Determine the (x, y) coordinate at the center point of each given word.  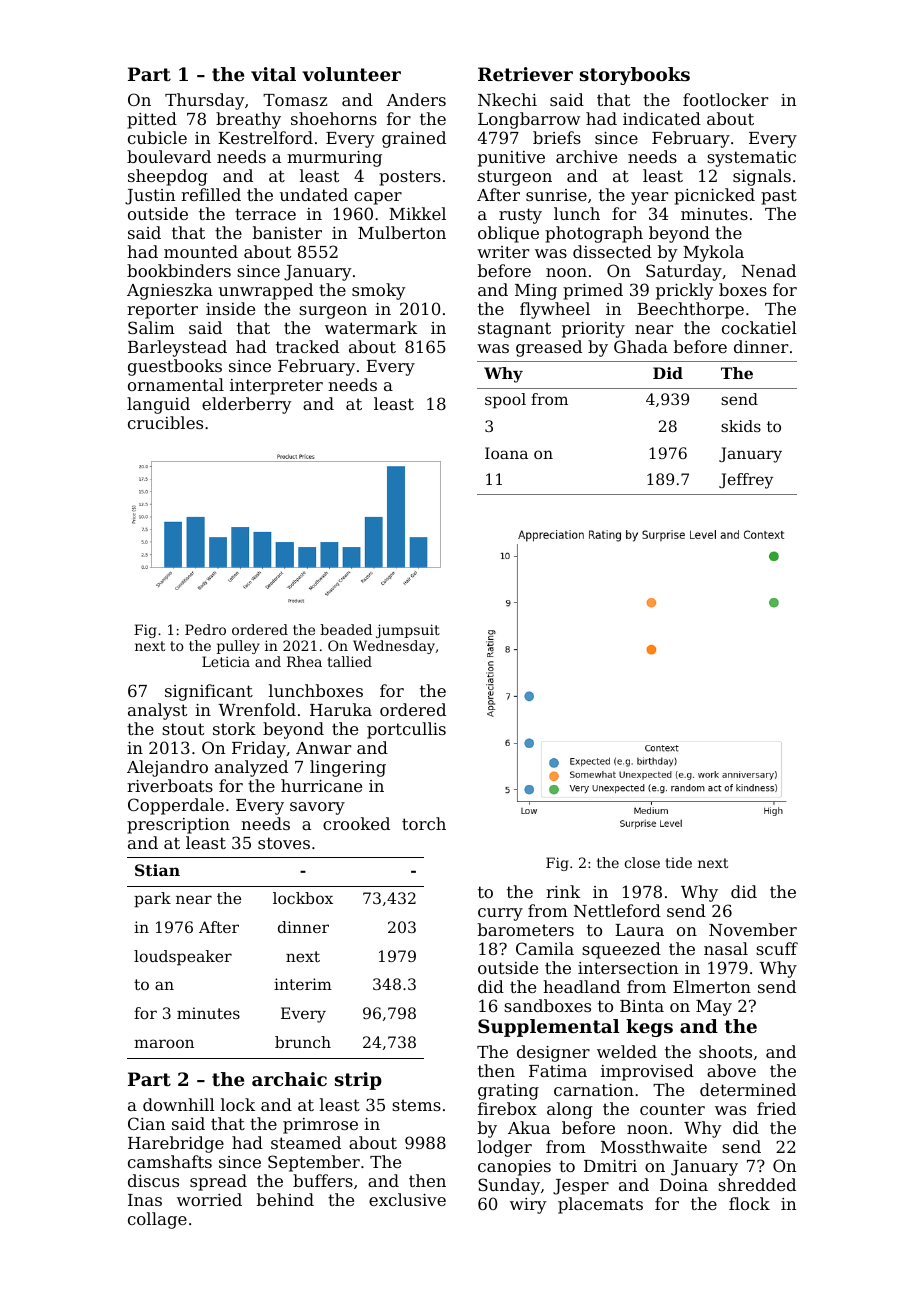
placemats (600, 1205)
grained (414, 139)
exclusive (407, 1199)
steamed (306, 1142)
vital (273, 74)
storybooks (635, 76)
